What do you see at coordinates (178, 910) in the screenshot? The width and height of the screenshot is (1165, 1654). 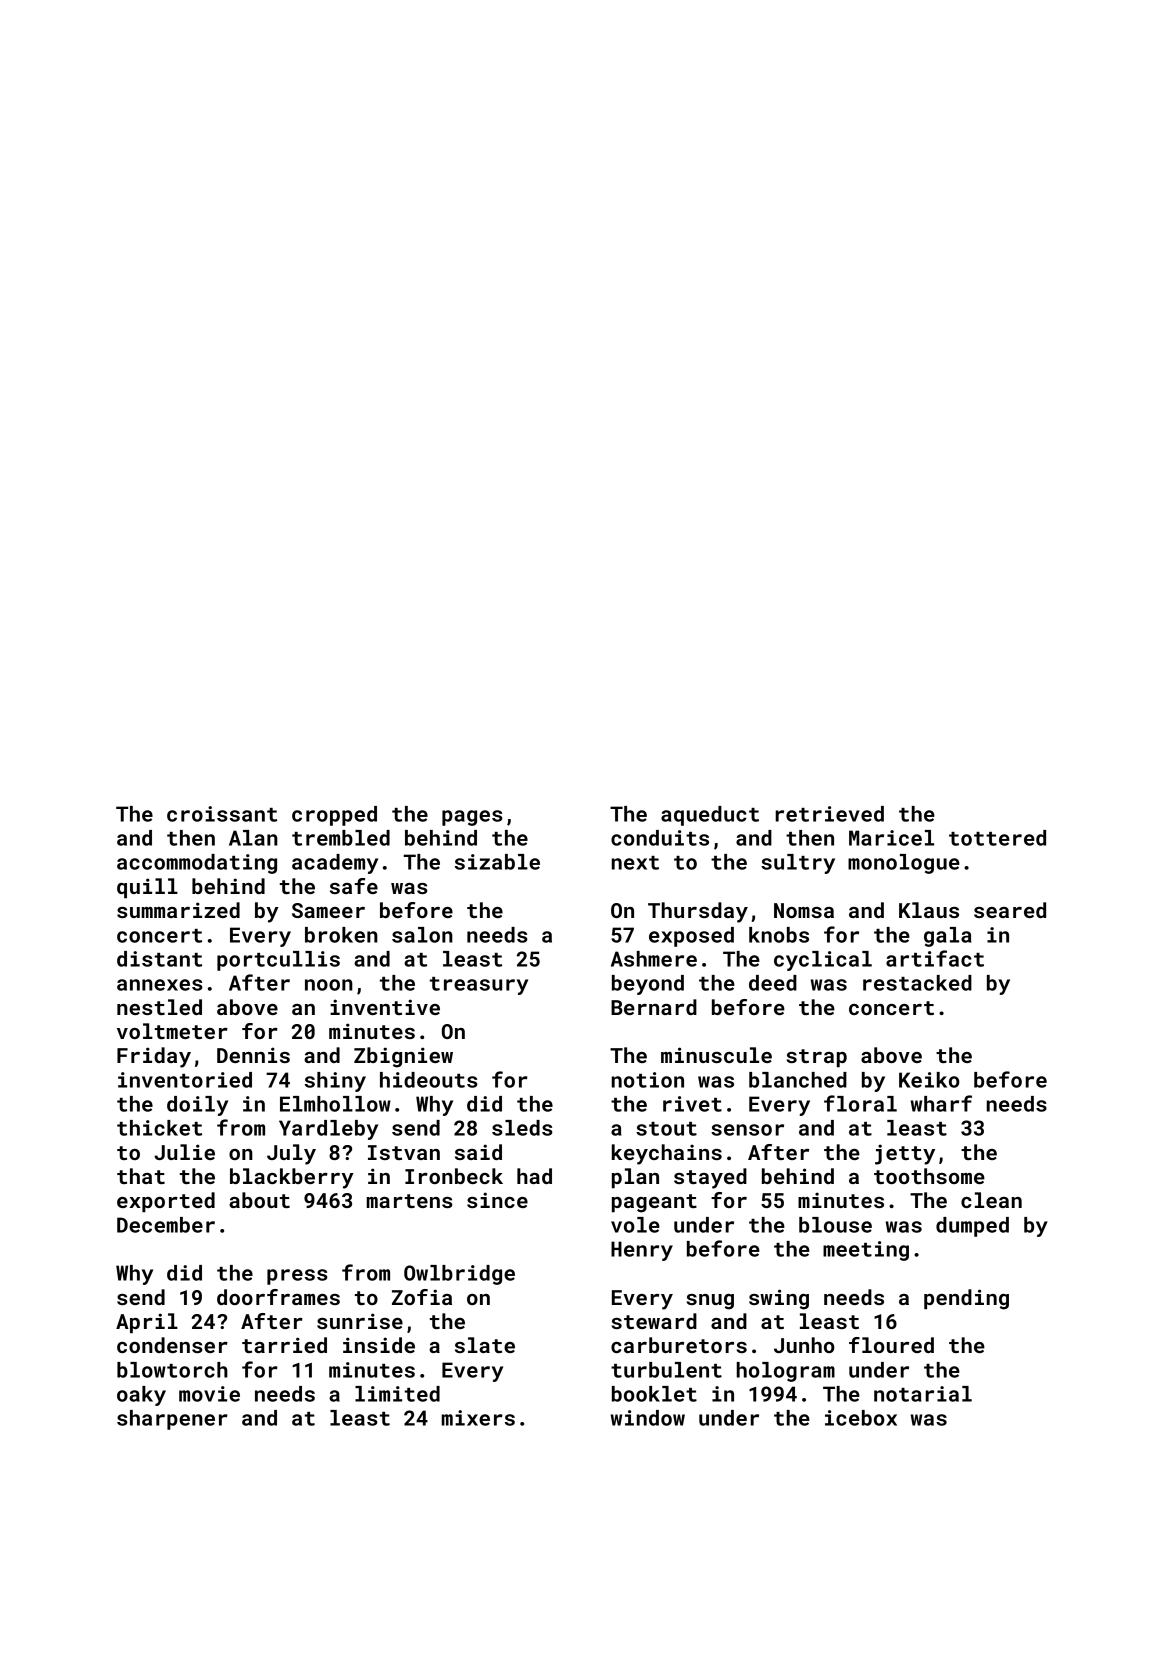 I see `summarized` at bounding box center [178, 910].
